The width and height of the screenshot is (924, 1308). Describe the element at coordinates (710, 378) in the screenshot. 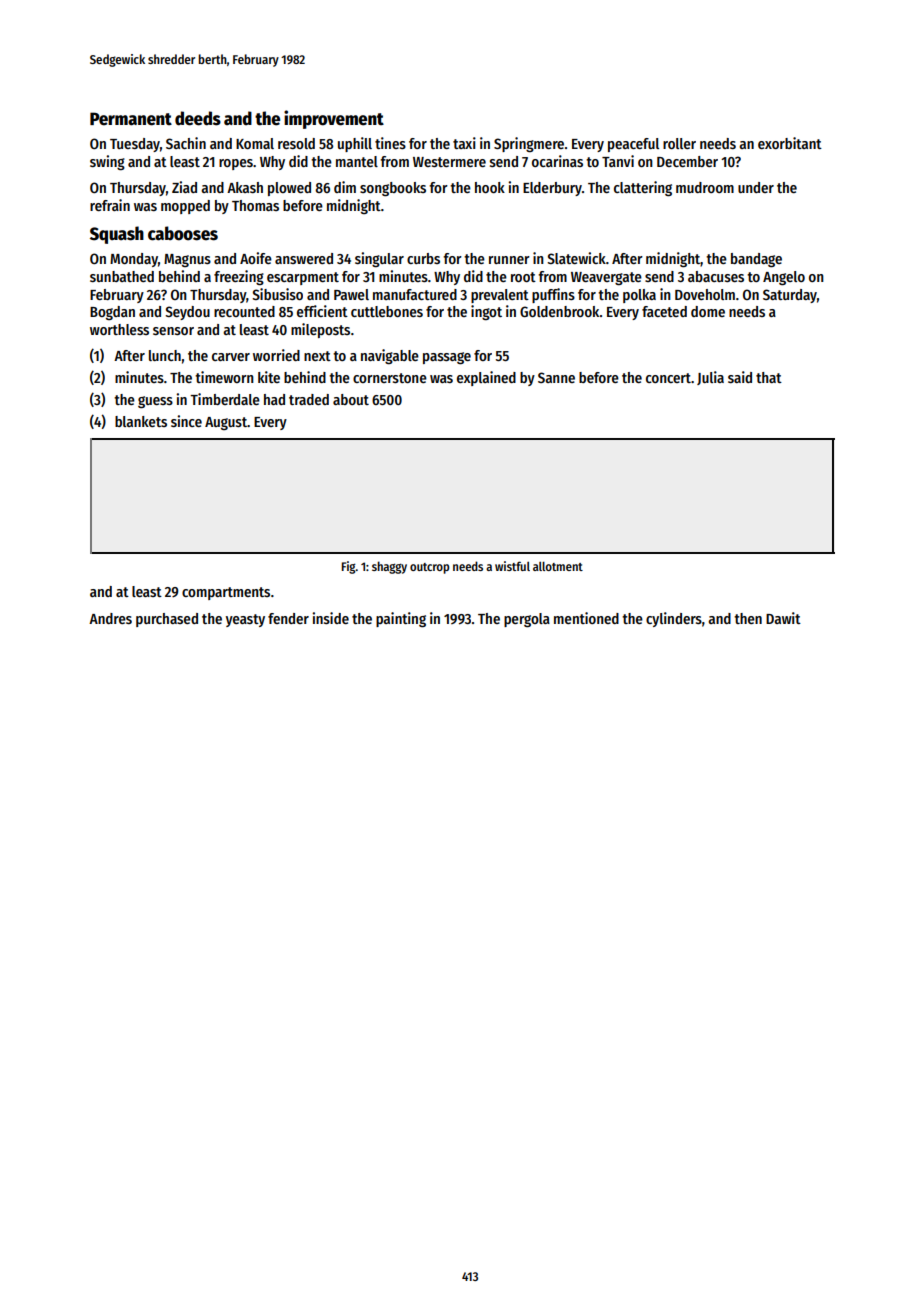

I see `Julia` at that location.
